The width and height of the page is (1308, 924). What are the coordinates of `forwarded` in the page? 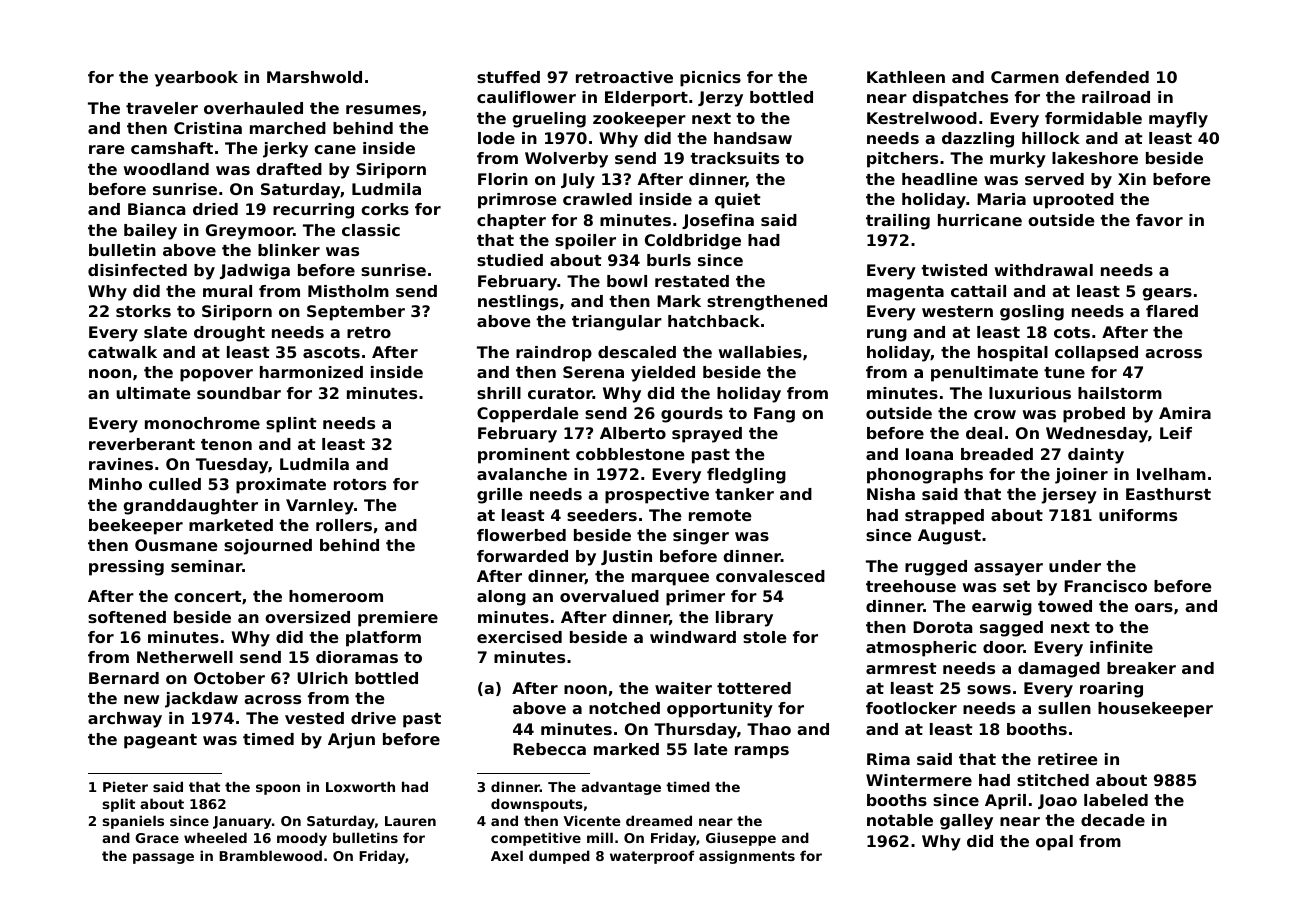 It's located at (522, 556).
